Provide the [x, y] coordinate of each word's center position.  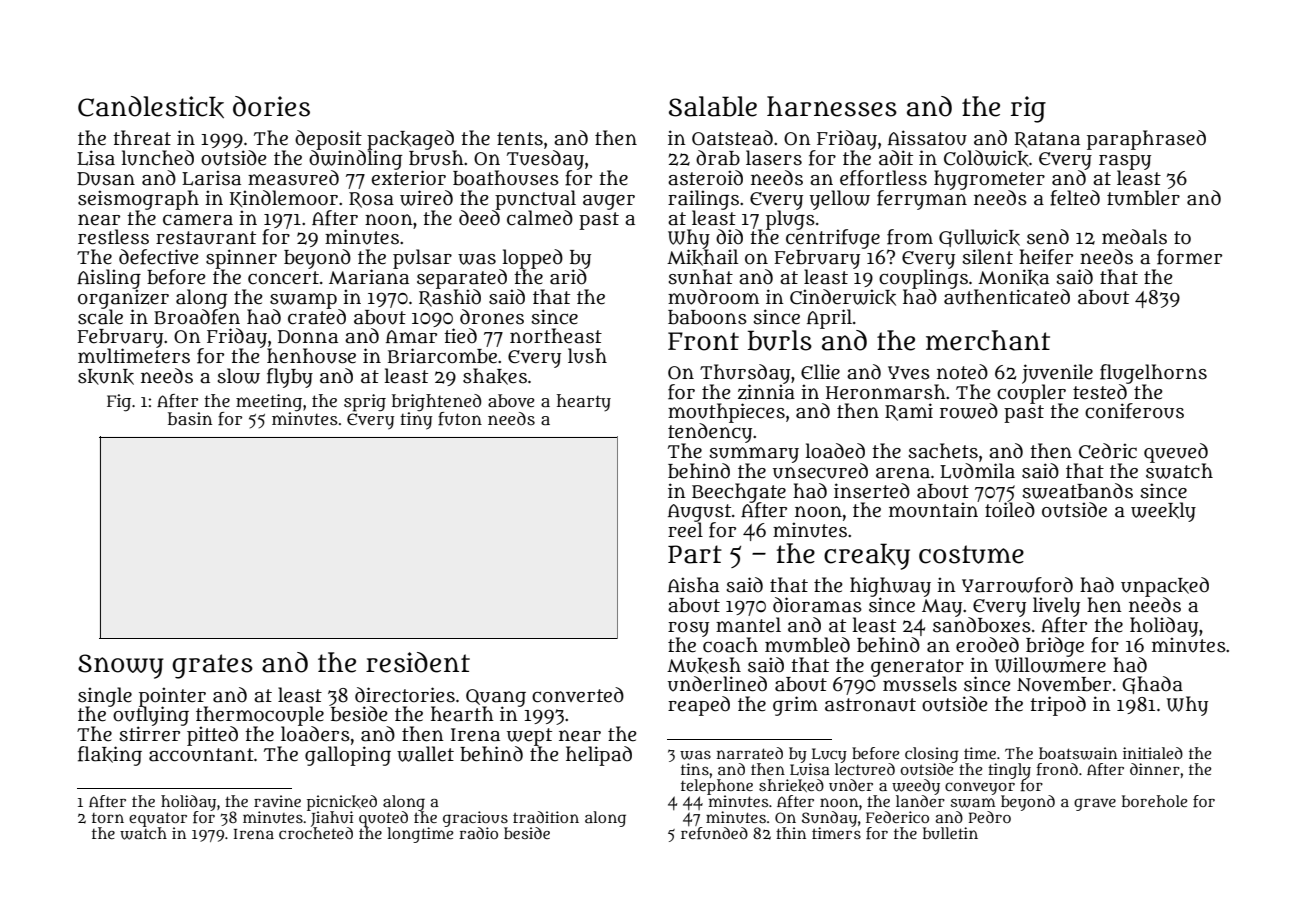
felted [1075, 198]
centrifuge [833, 239]
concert [283, 278]
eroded [987, 645]
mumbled [807, 645]
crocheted [316, 833]
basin [190, 418]
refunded [714, 833]
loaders [315, 734]
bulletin [950, 833]
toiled [1010, 510]
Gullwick [979, 238]
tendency [710, 433]
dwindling [355, 160]
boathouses [506, 178]
